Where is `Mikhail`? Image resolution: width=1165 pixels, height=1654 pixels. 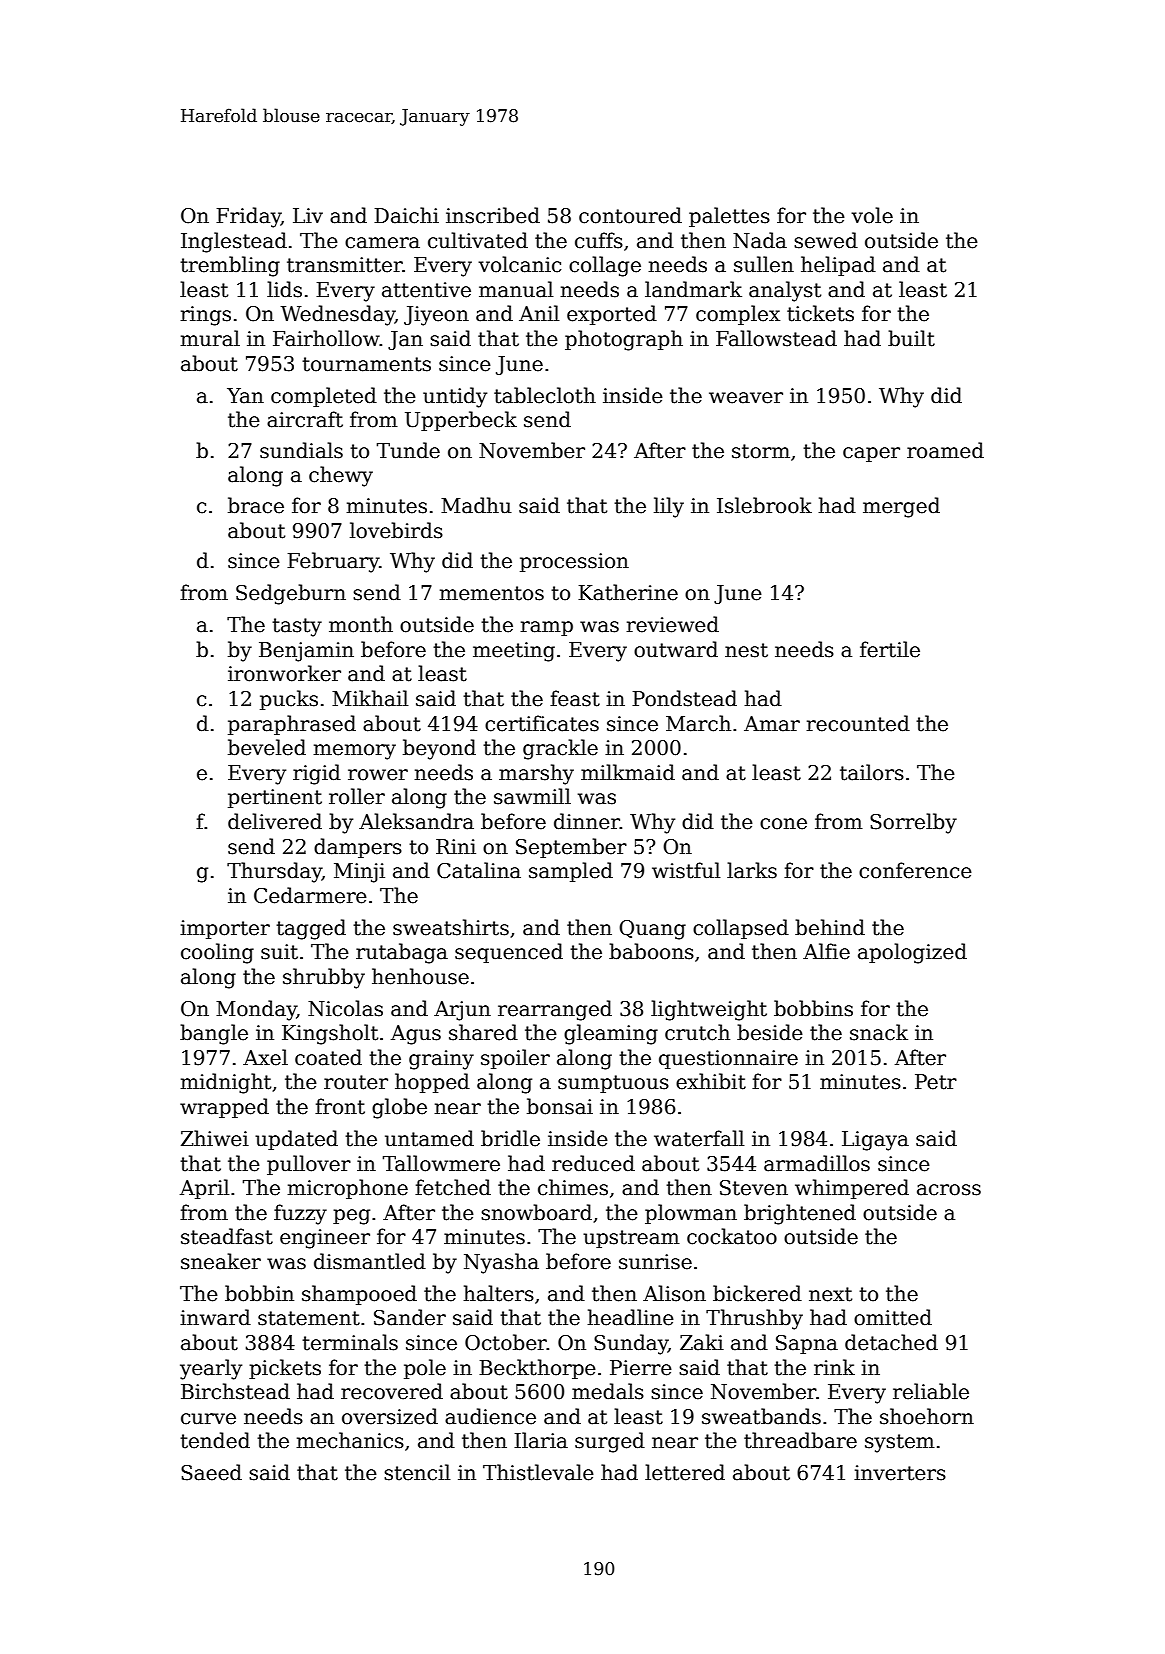
Mikhail is located at coordinates (370, 698).
